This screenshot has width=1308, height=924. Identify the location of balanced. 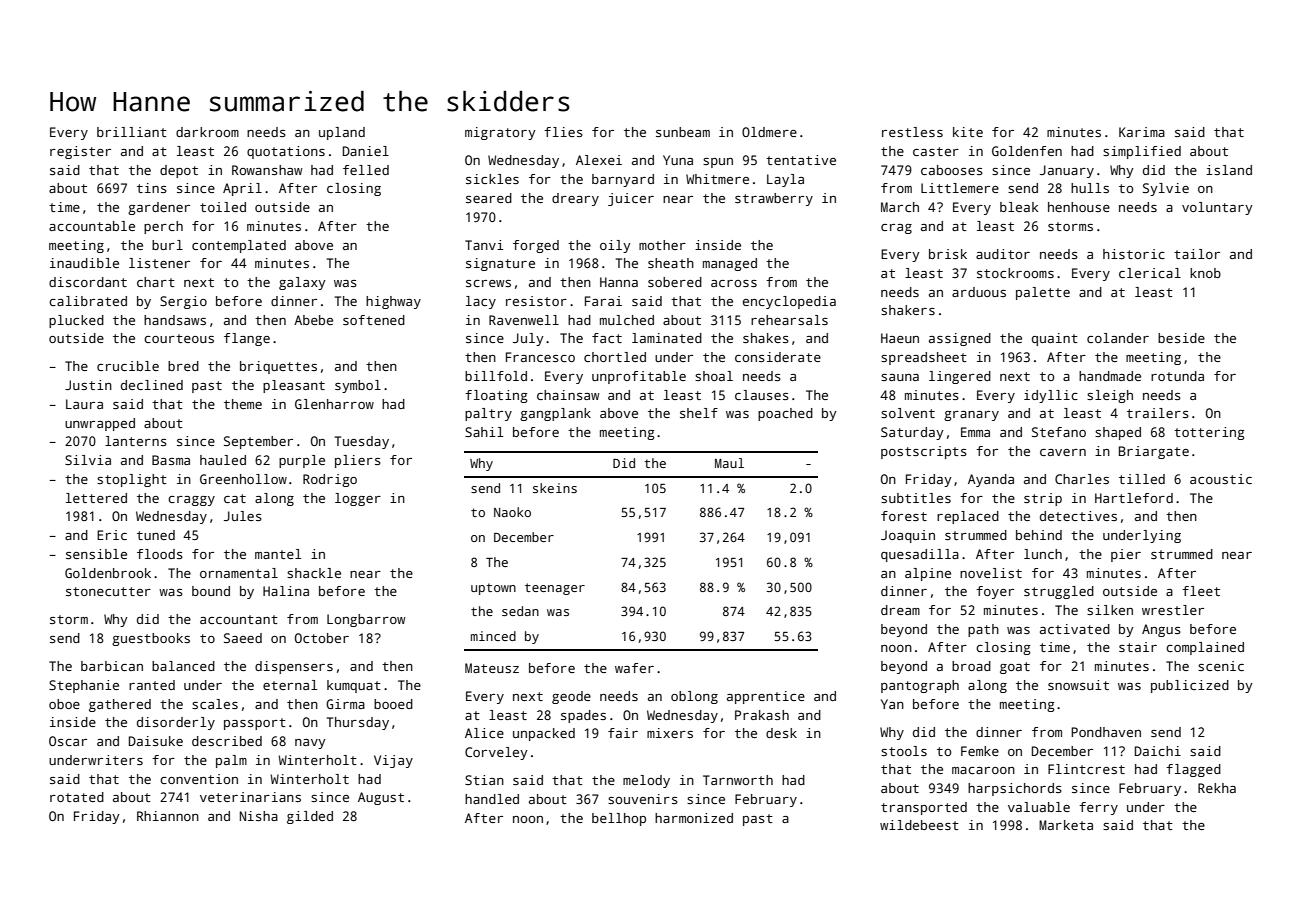
(183, 666).
